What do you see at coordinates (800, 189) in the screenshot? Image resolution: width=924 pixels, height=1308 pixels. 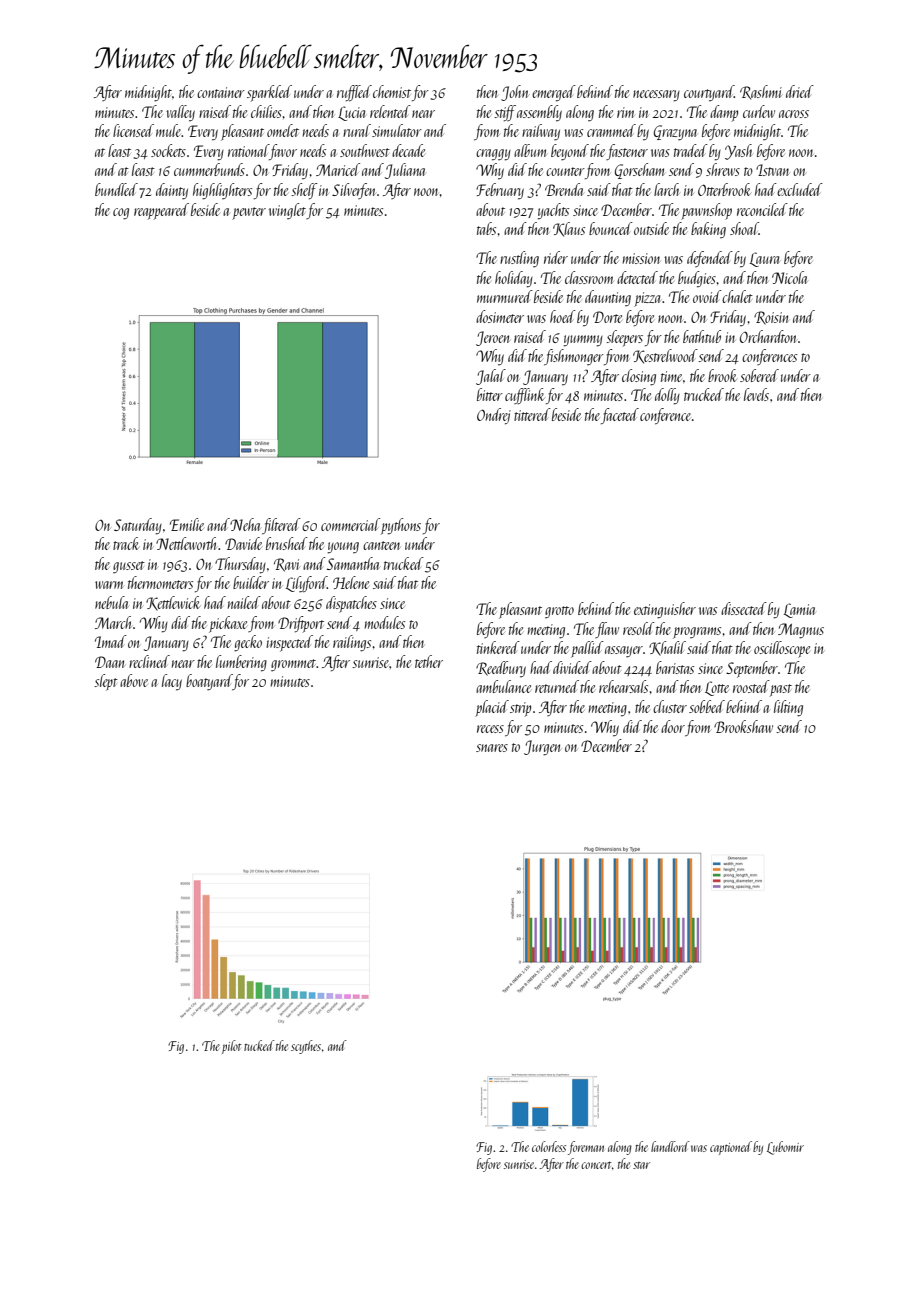 I see `excluded` at bounding box center [800, 189].
